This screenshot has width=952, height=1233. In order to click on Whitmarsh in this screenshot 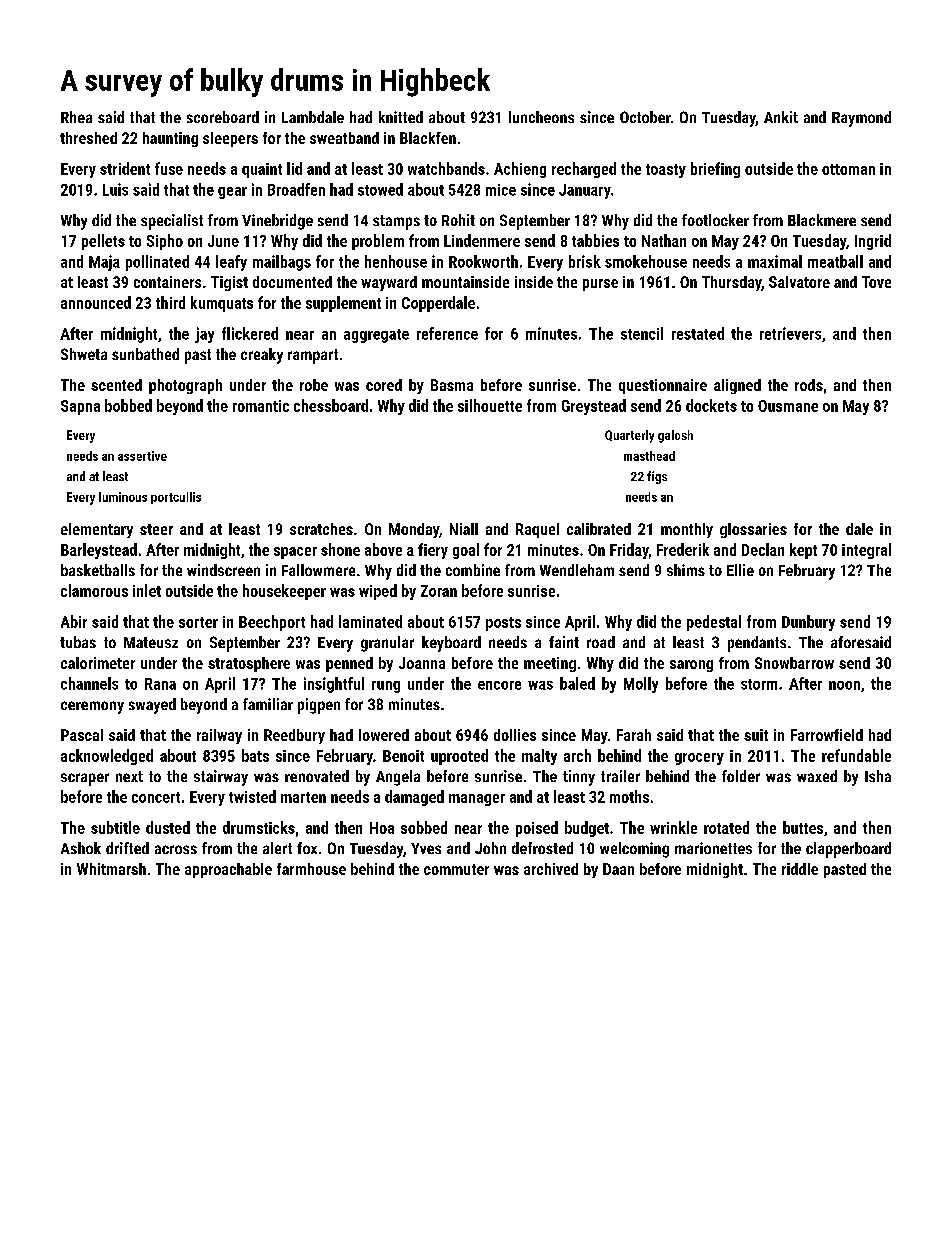, I will do `click(111, 869)`.
